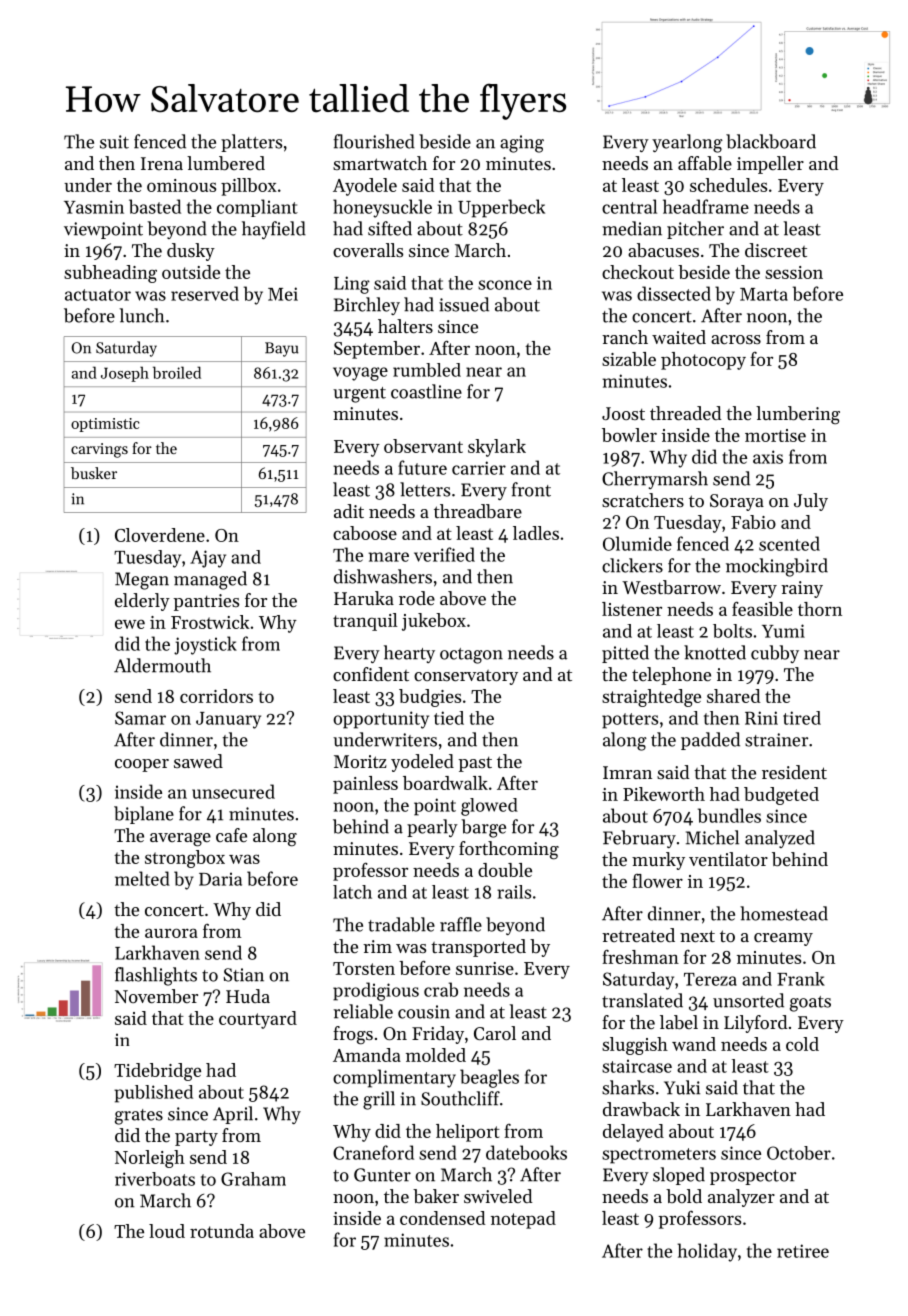  What do you see at coordinates (258, 1020) in the document?
I see `courtyard` at bounding box center [258, 1020].
